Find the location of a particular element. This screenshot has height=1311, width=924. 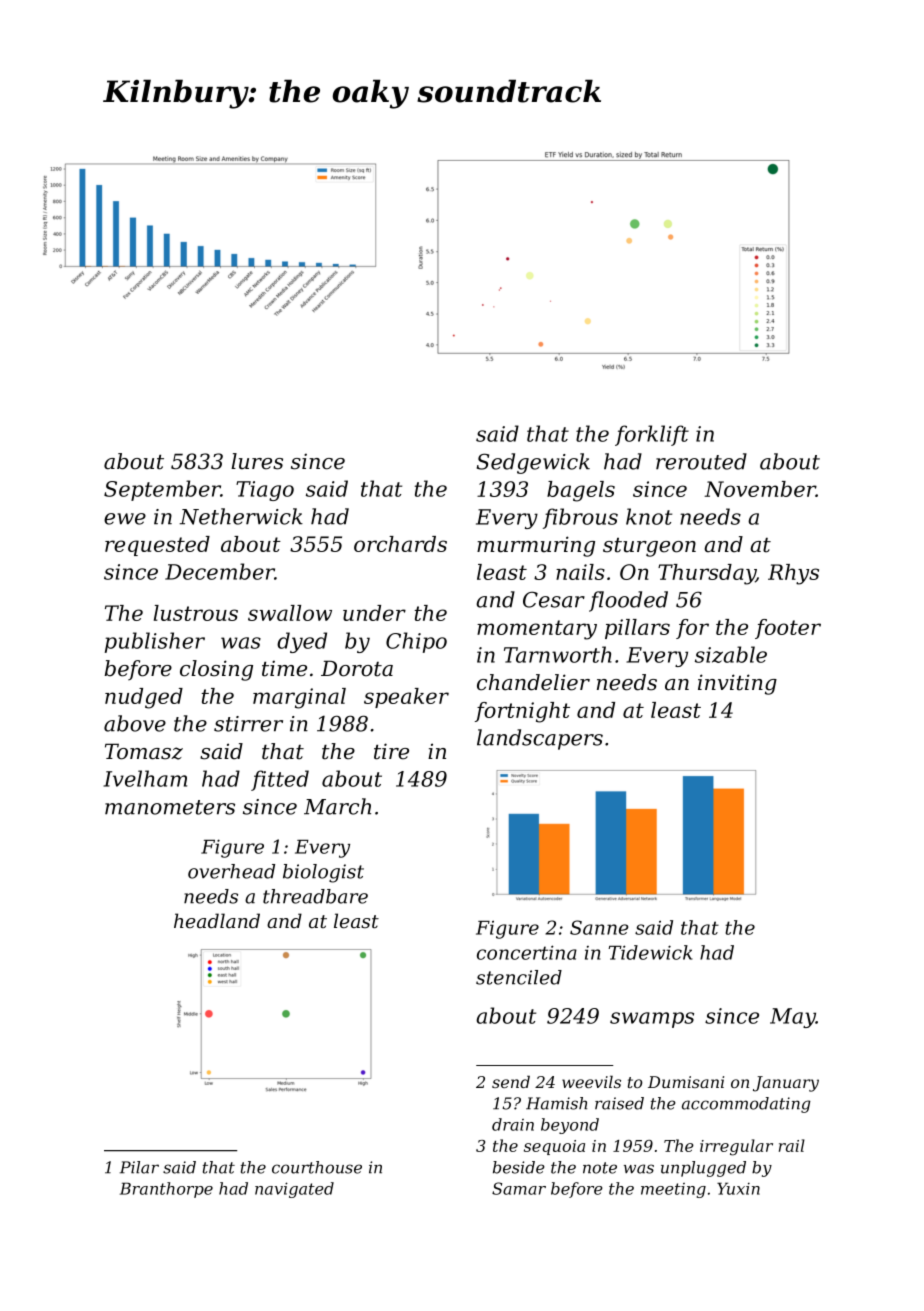

send is located at coordinates (511, 1081).
